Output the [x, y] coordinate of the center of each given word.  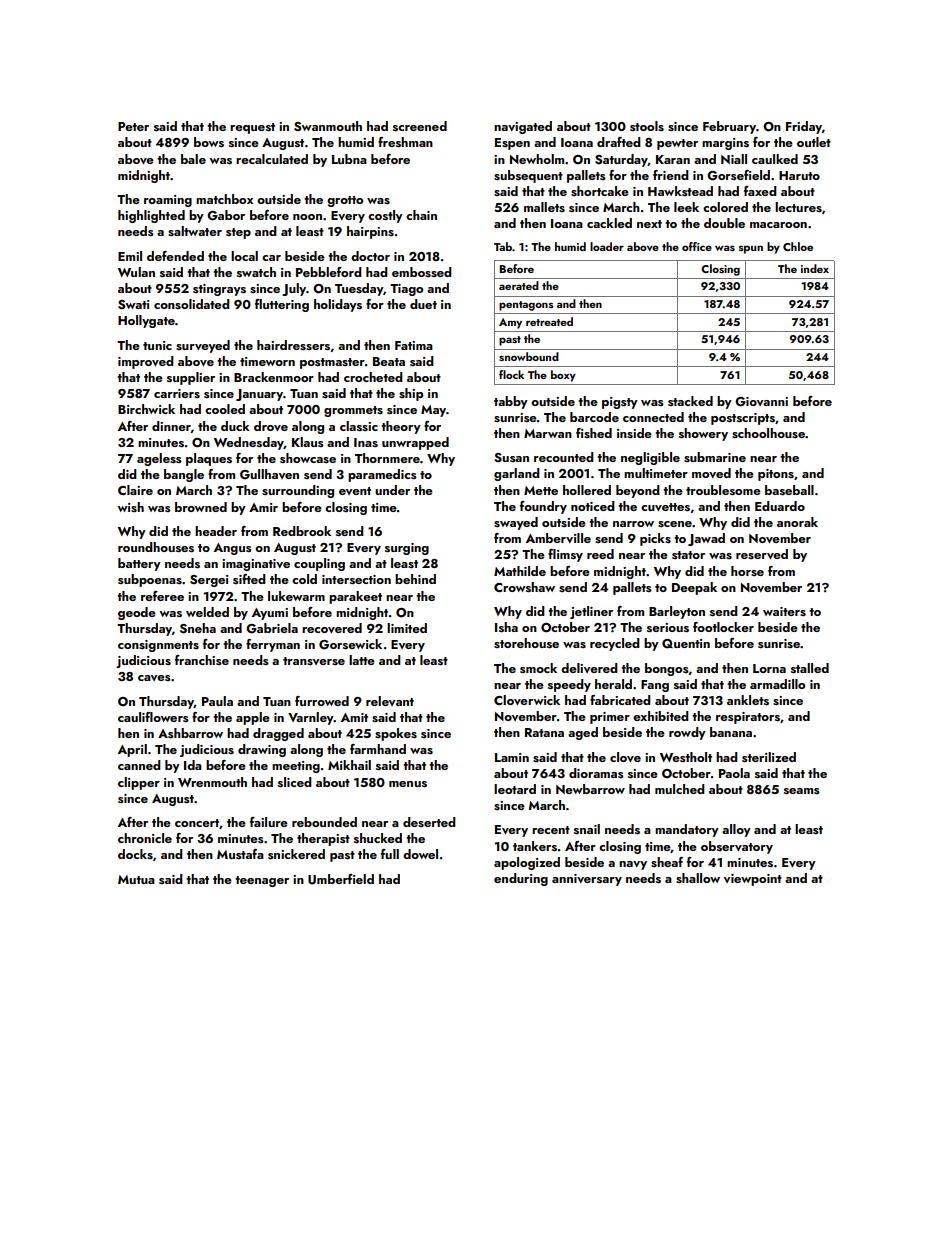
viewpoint [753, 880]
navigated [523, 127]
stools [647, 126]
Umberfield [341, 879]
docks [135, 854]
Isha [506, 627]
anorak [797, 522]
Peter [133, 126]
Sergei [209, 581]
